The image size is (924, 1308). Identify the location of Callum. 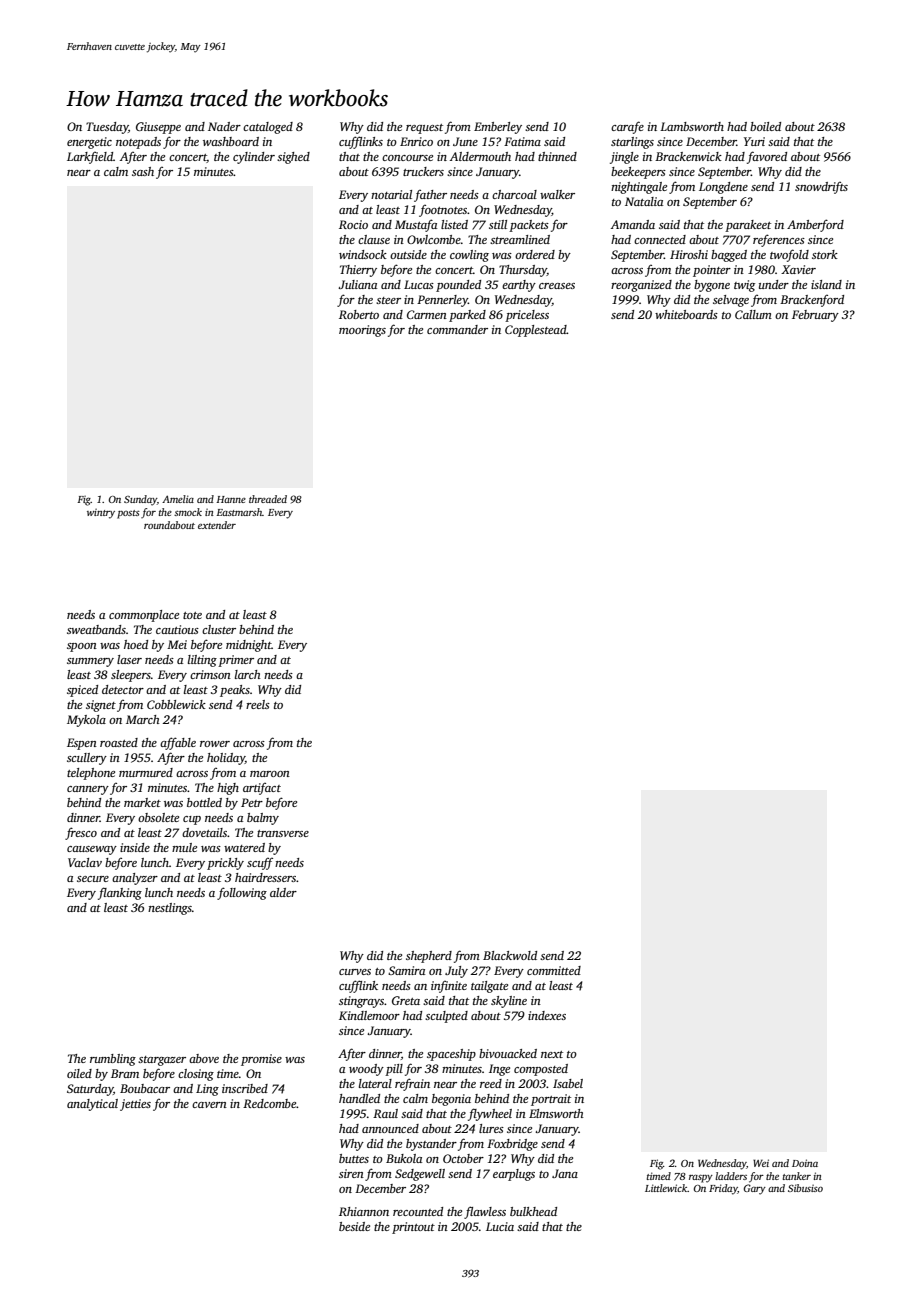
(753, 314).
